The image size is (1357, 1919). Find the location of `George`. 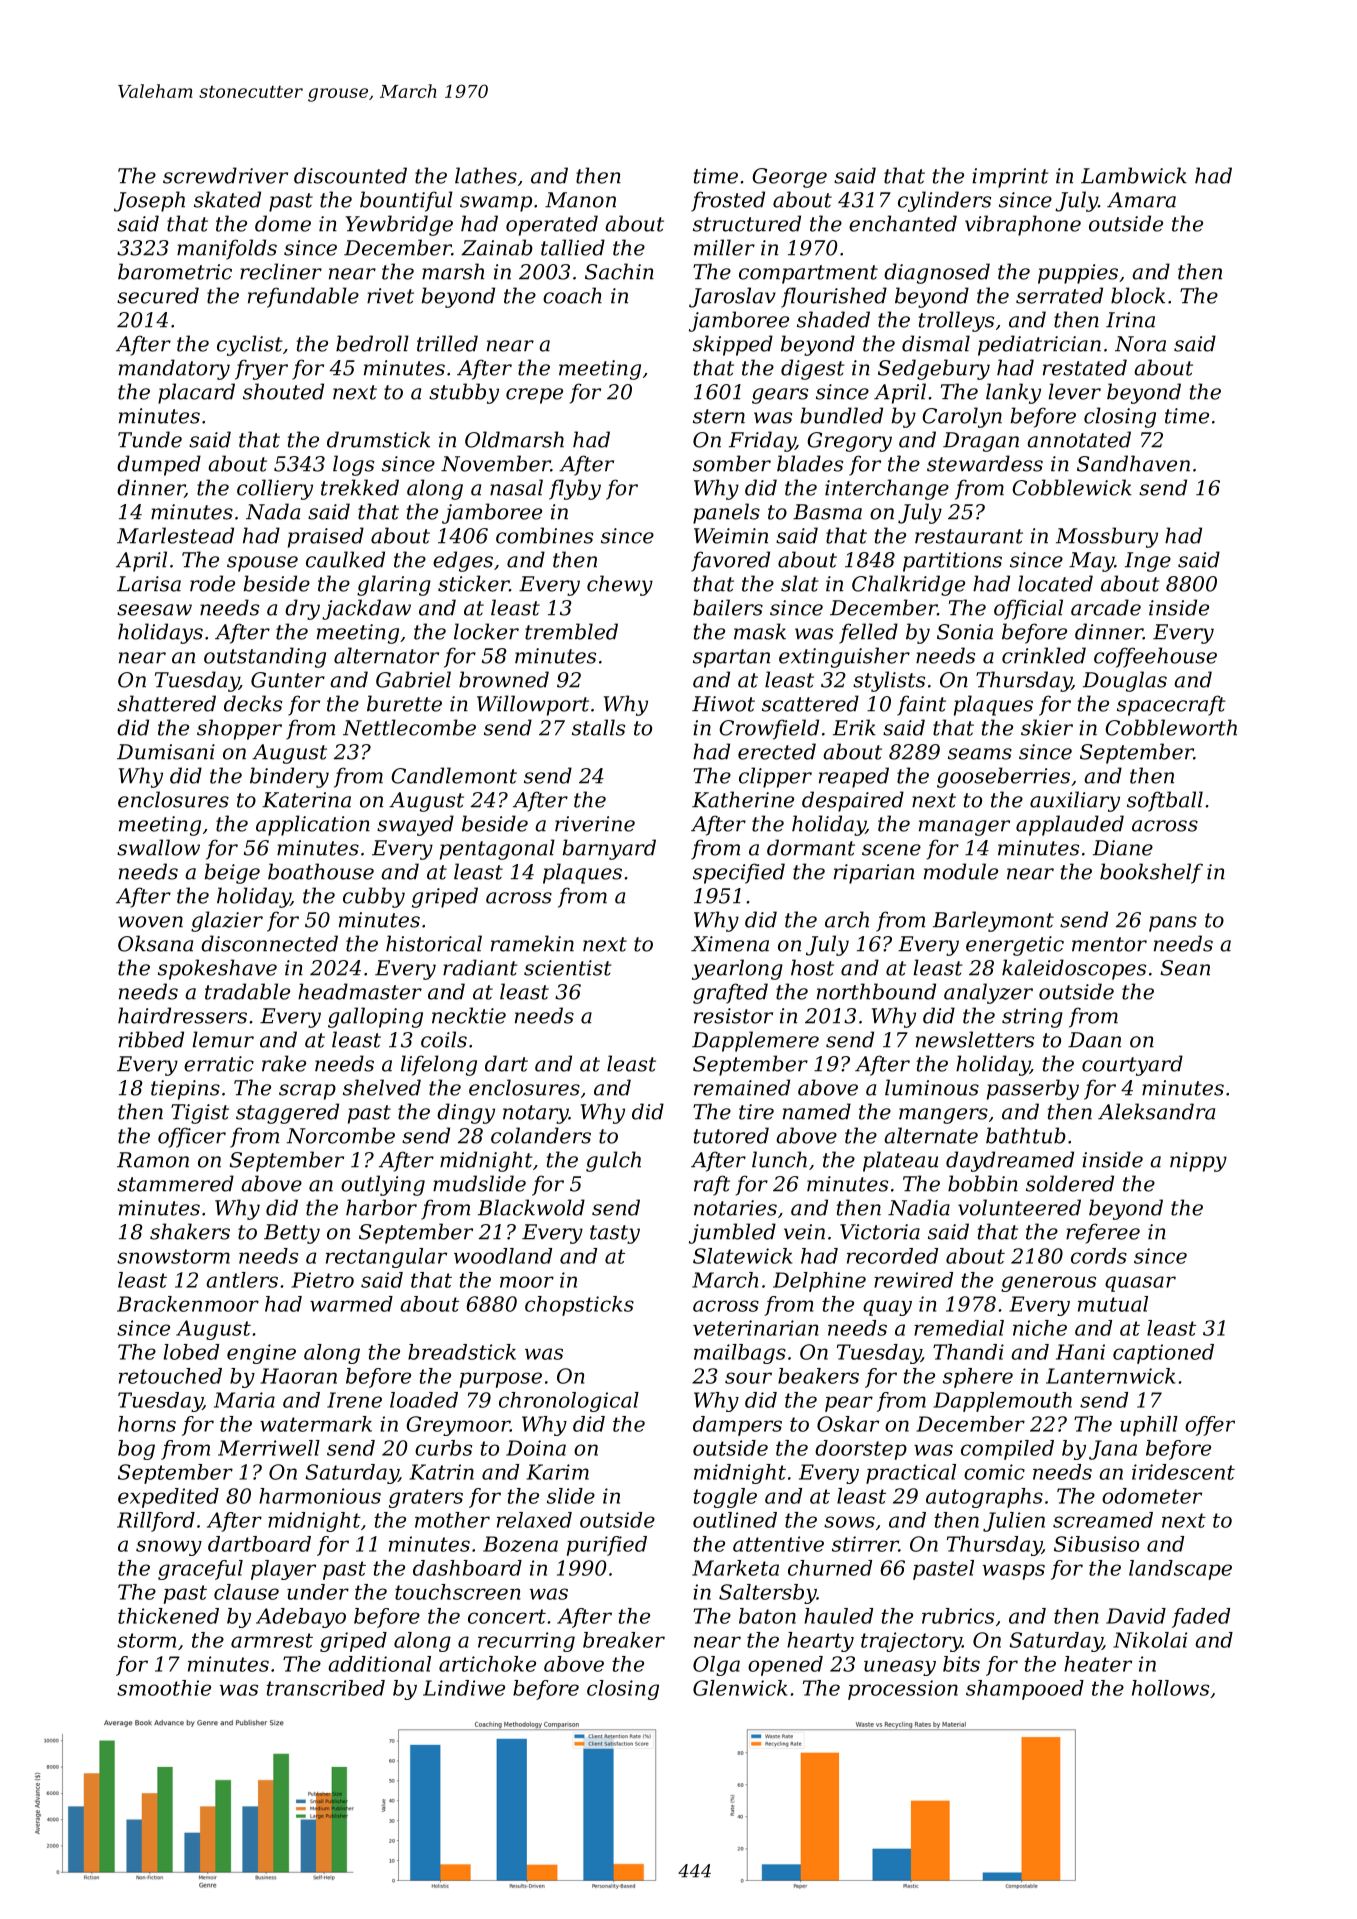

George is located at coordinates (789, 178).
